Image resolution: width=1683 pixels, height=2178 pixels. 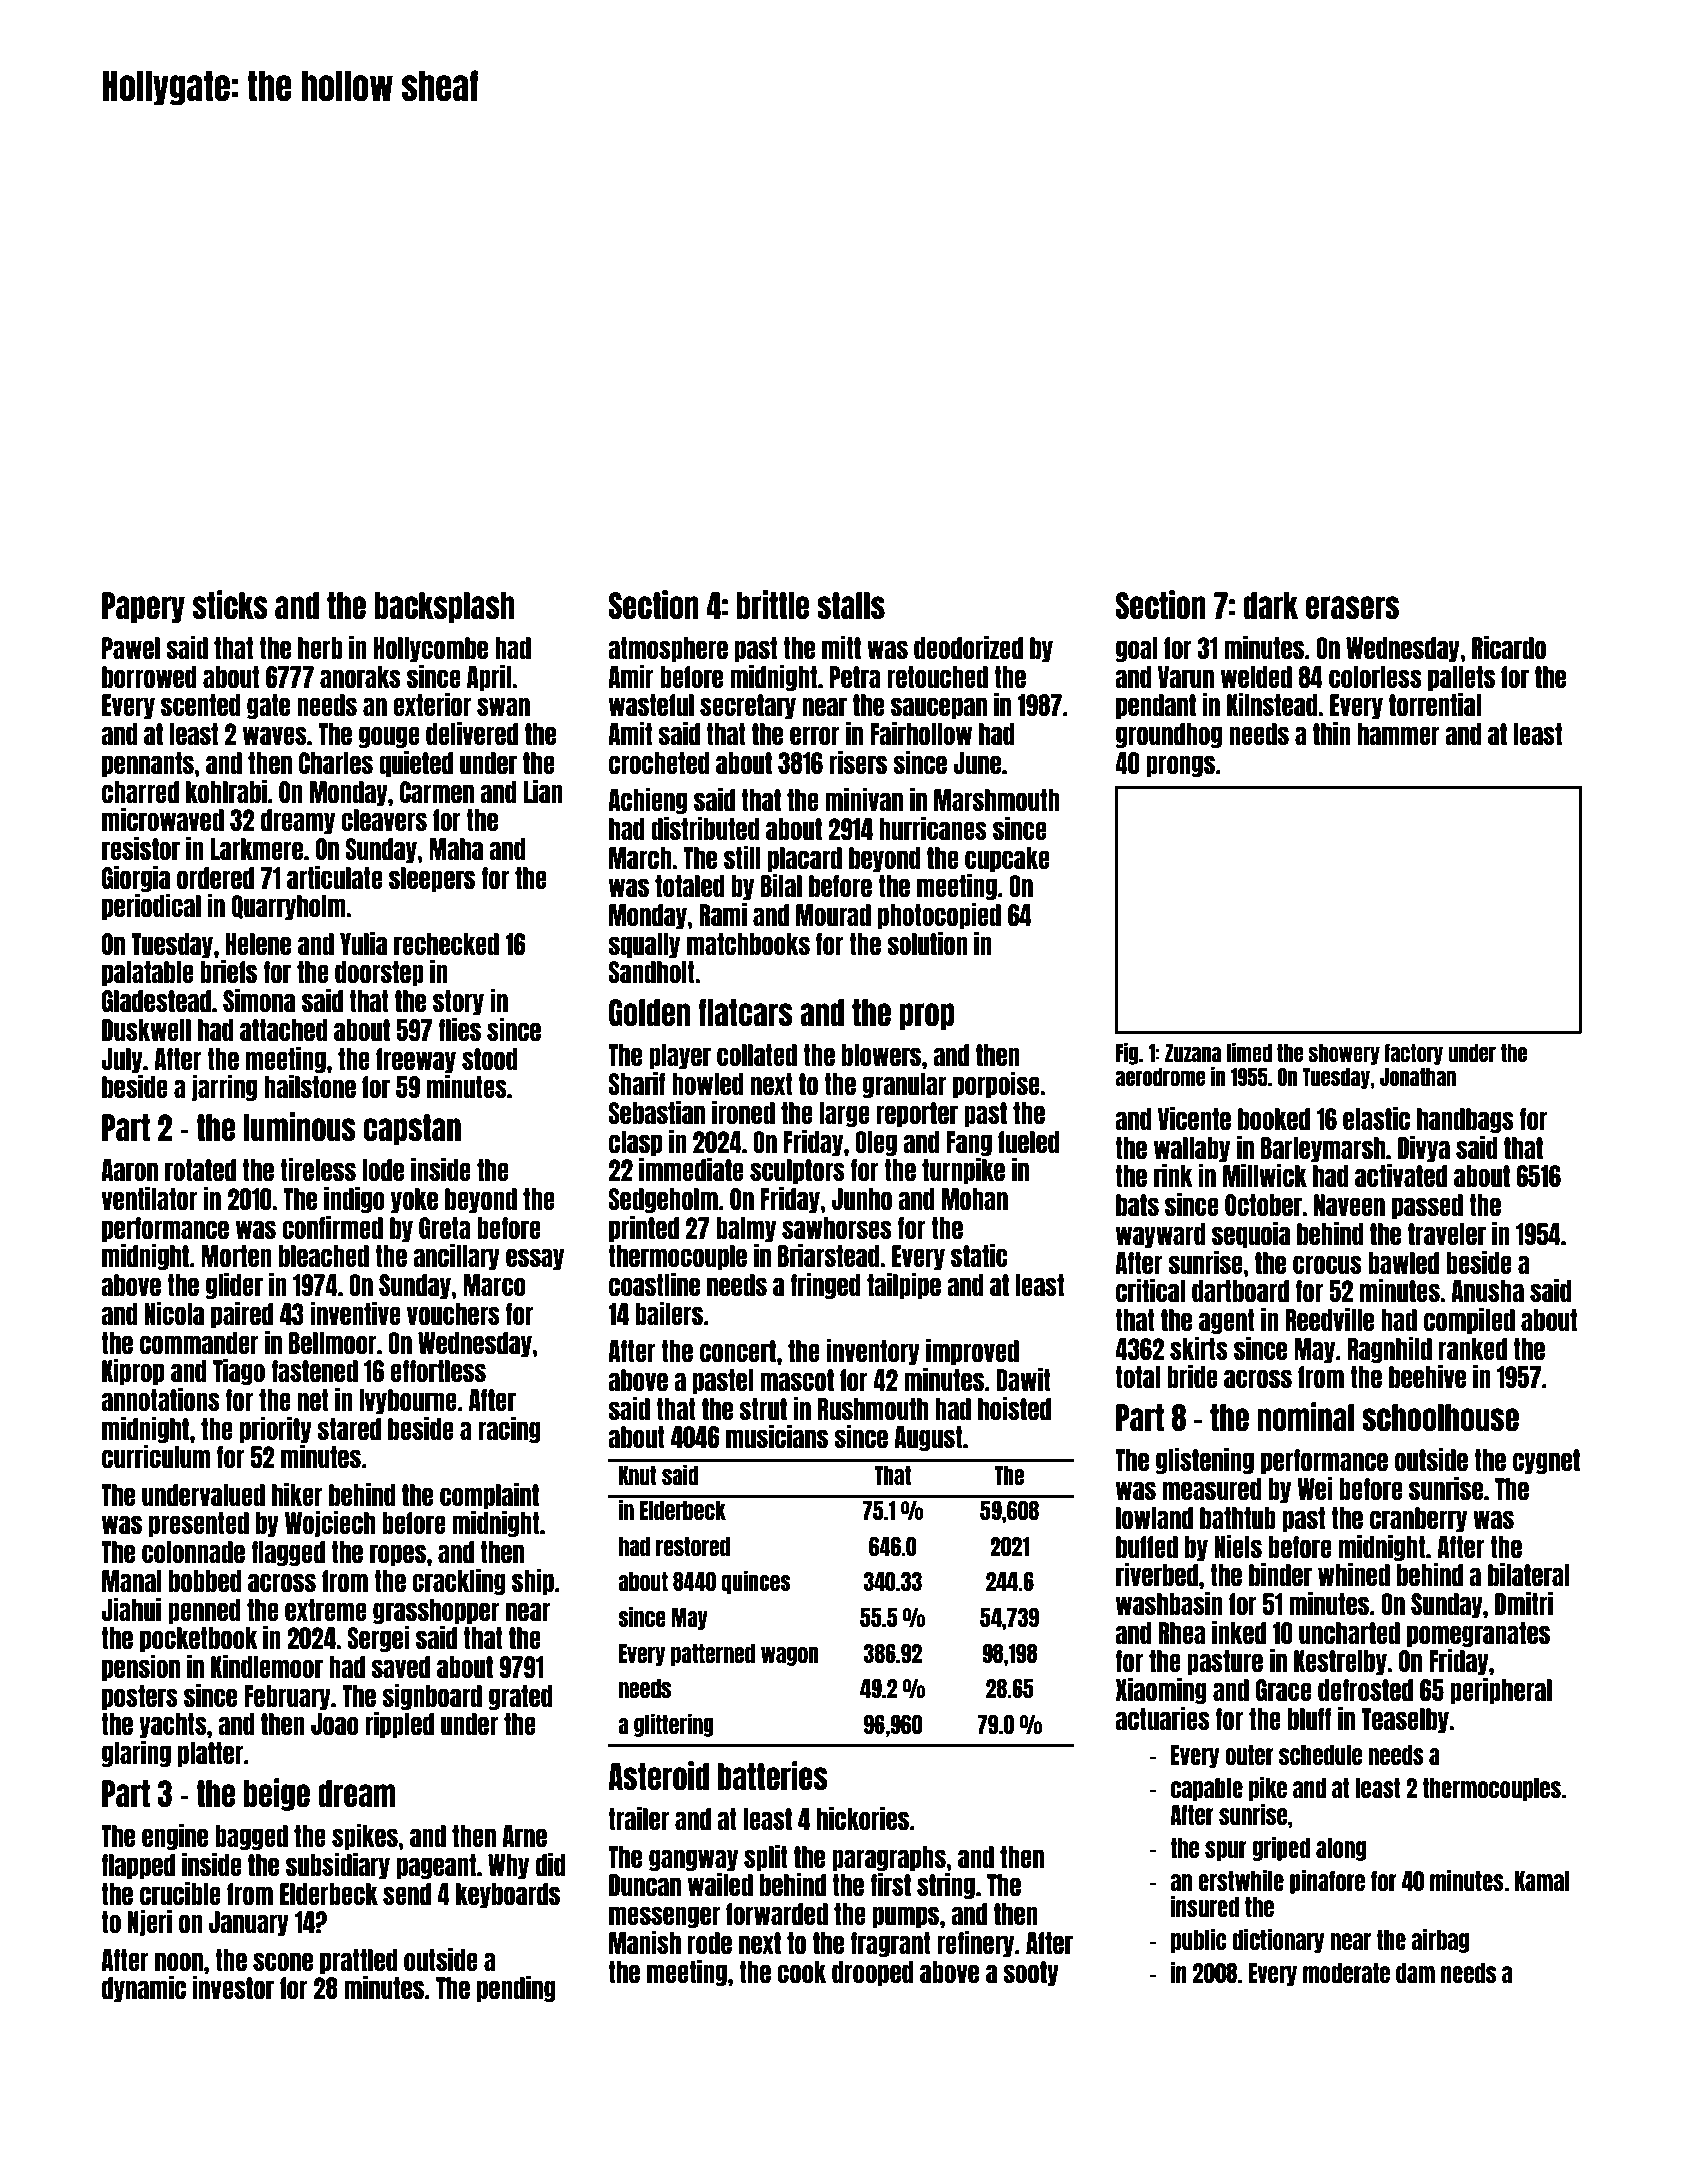 I want to click on sequoia, so click(x=1251, y=1235).
